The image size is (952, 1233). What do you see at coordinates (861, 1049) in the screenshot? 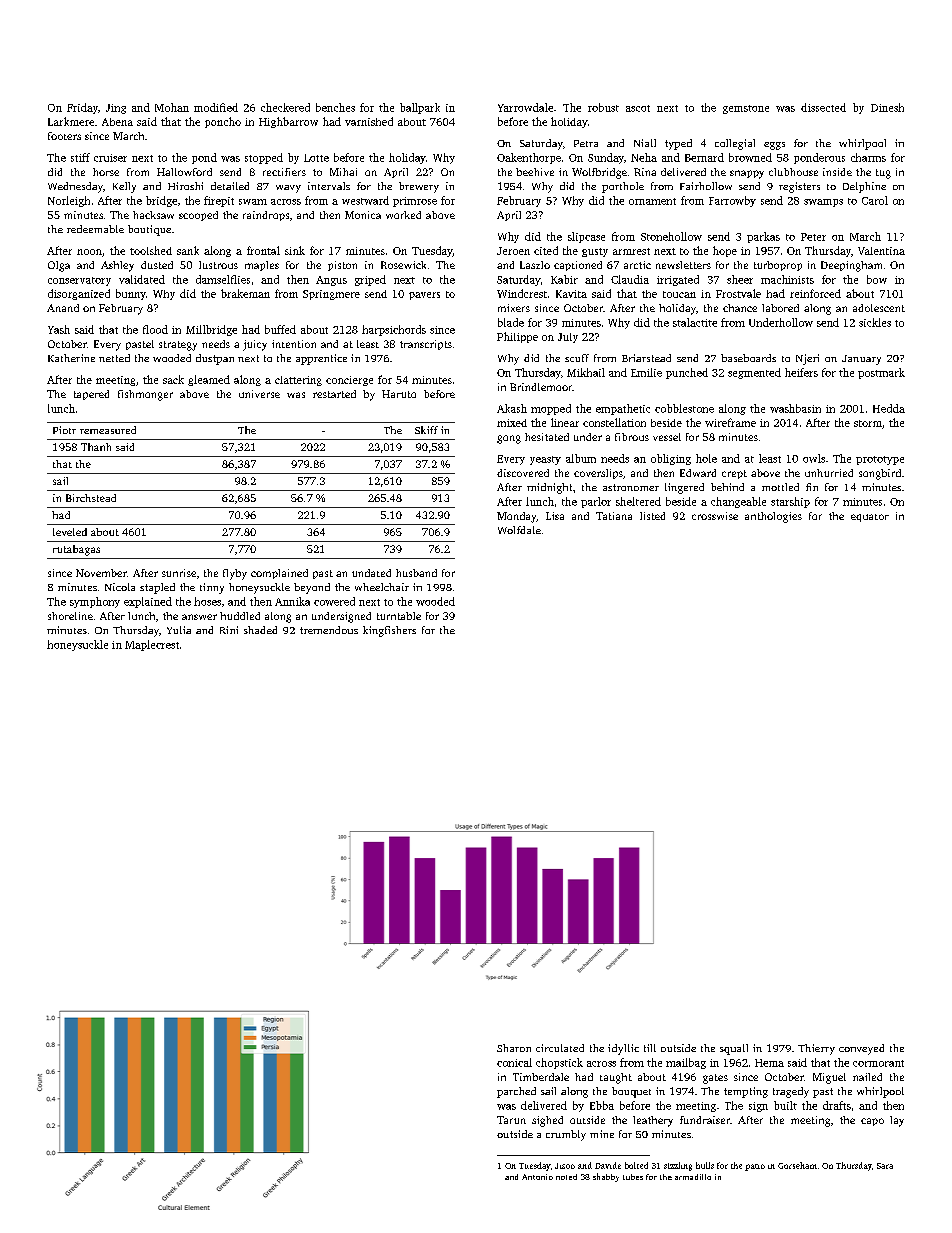
I see `conveyed` at bounding box center [861, 1049].
